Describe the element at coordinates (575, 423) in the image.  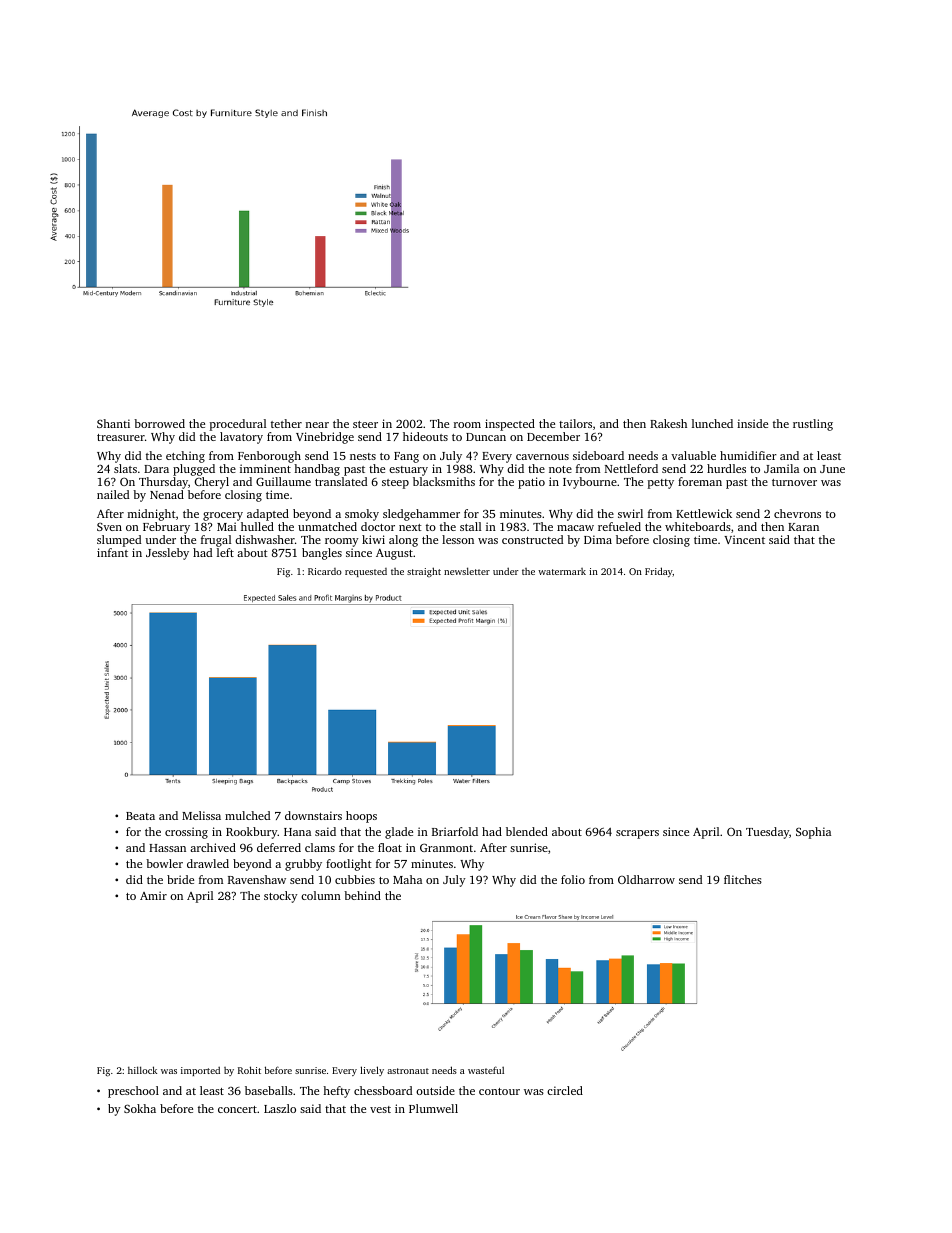
I see `tailors` at that location.
